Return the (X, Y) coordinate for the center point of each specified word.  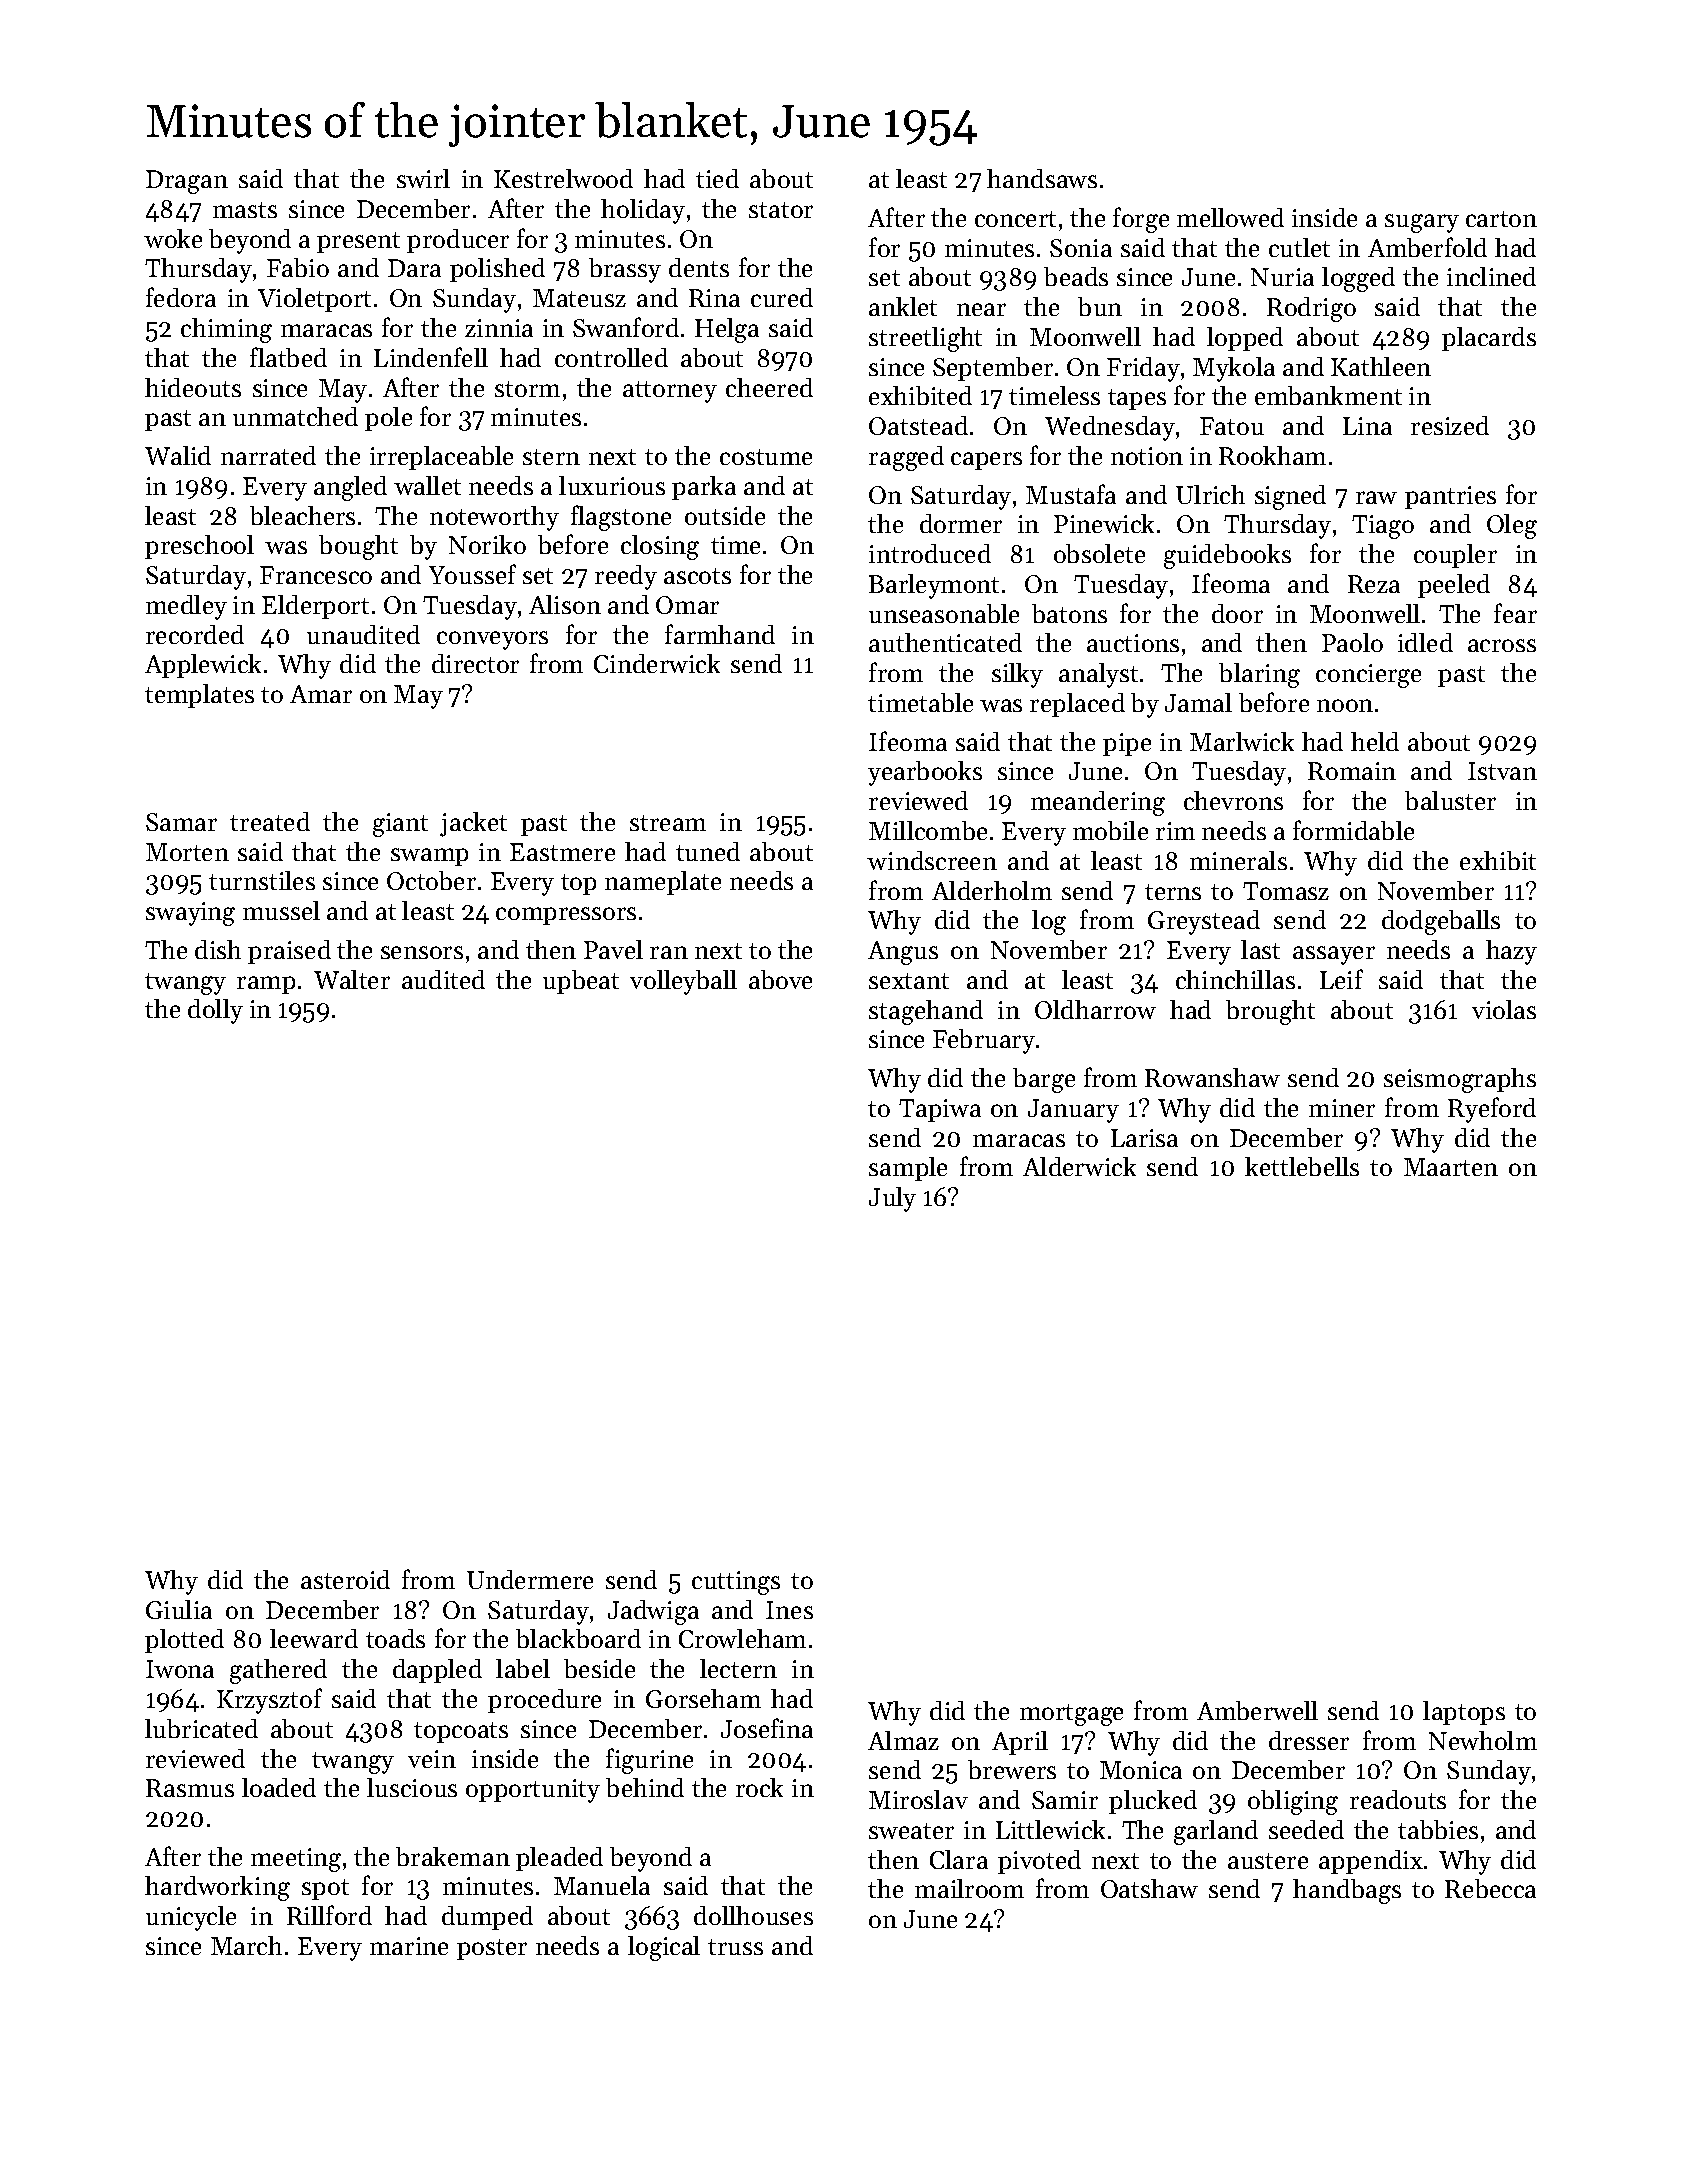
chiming (226, 330)
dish (218, 949)
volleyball (683, 982)
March (246, 1945)
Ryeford (1492, 1110)
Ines (789, 1610)
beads (1076, 276)
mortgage (1071, 1715)
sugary (1422, 223)
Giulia (179, 1609)
